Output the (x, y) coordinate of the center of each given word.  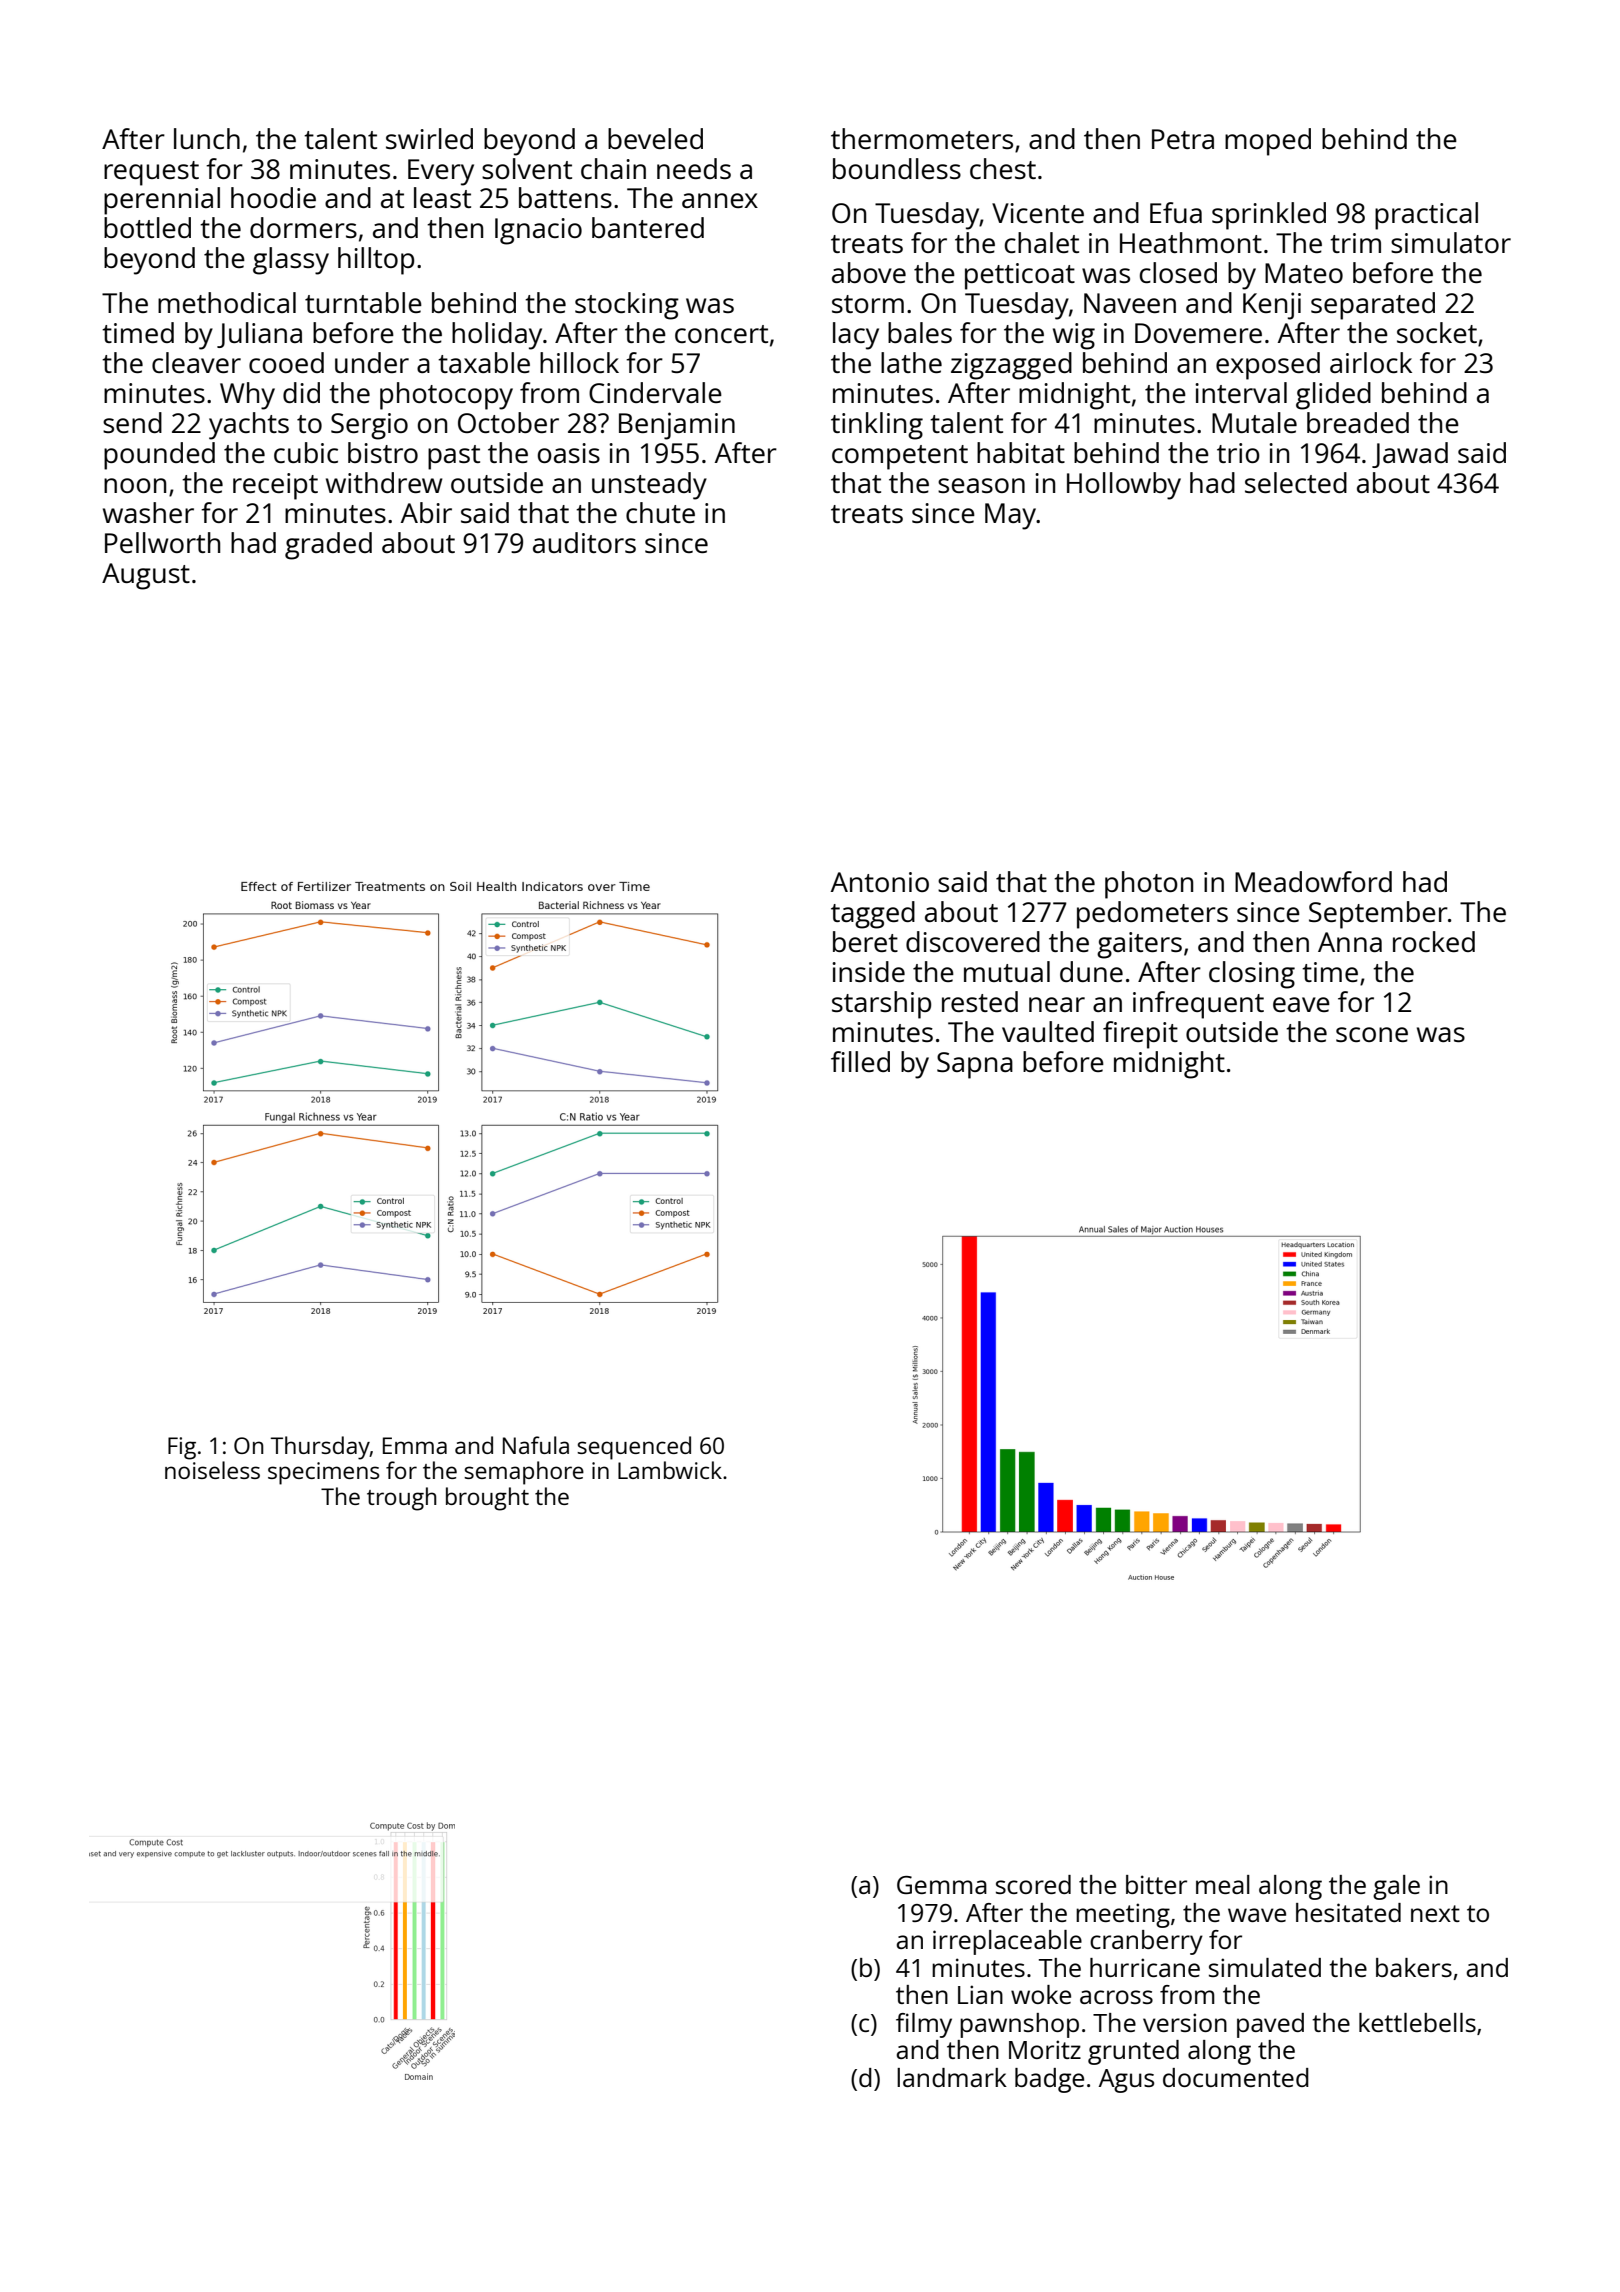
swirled (429, 138)
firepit (1140, 1035)
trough (402, 1499)
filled (860, 1061)
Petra (1183, 139)
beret (865, 941)
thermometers (922, 138)
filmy (924, 2025)
